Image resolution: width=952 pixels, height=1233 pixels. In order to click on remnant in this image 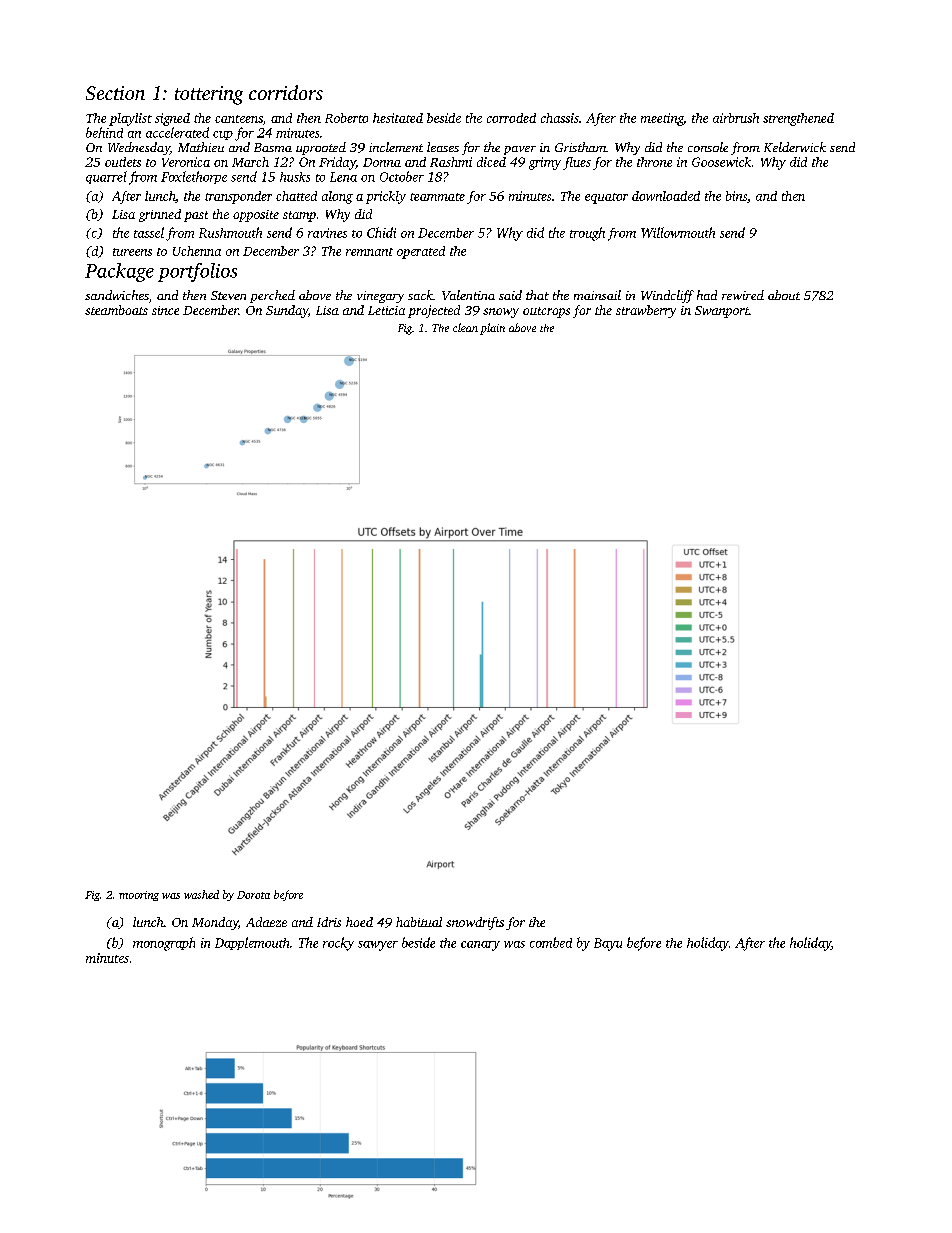, I will do `click(369, 252)`.
